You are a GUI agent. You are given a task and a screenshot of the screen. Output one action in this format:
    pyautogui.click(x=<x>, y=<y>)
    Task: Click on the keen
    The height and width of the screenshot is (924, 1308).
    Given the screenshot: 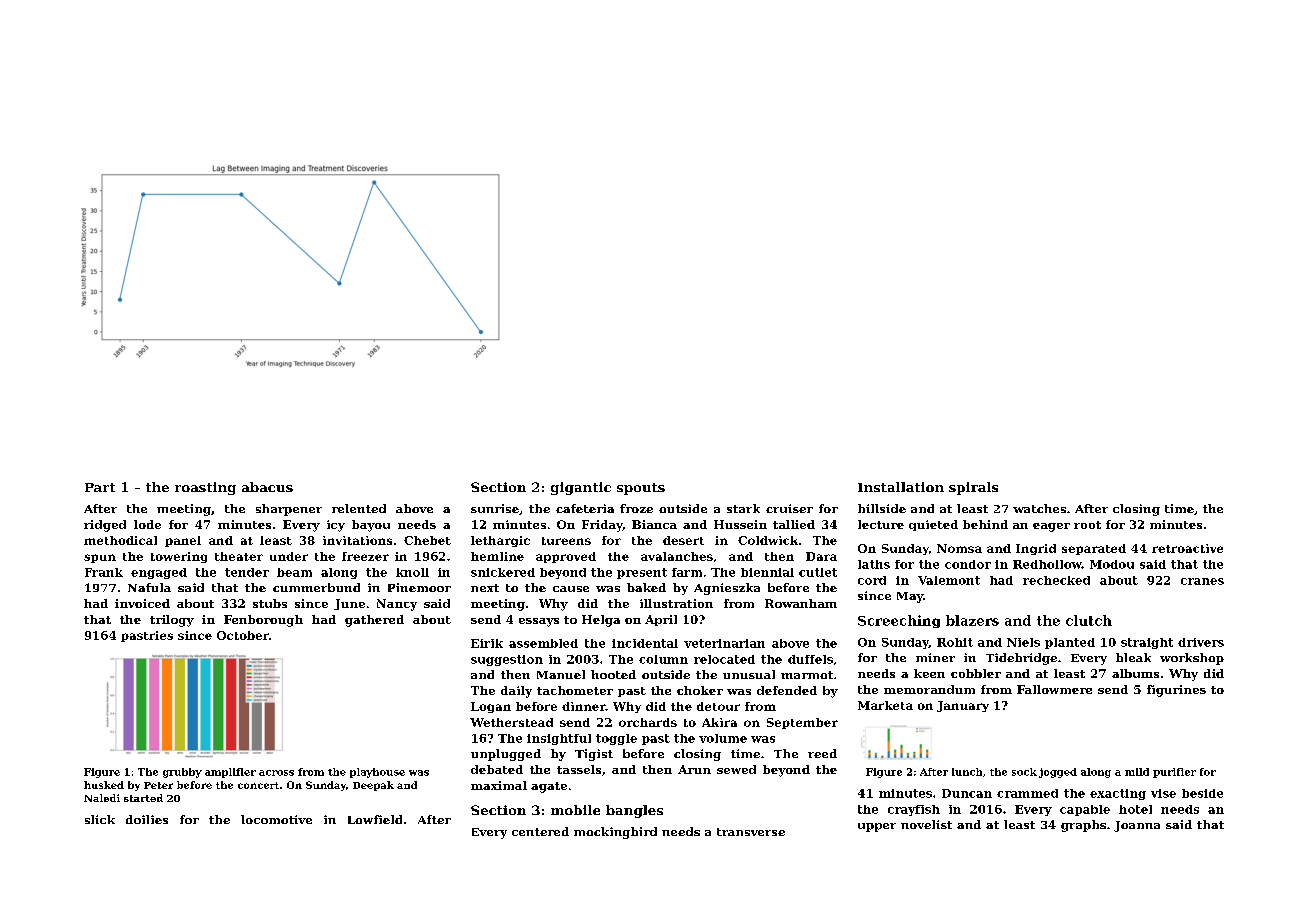 What is the action you would take?
    pyautogui.click(x=929, y=673)
